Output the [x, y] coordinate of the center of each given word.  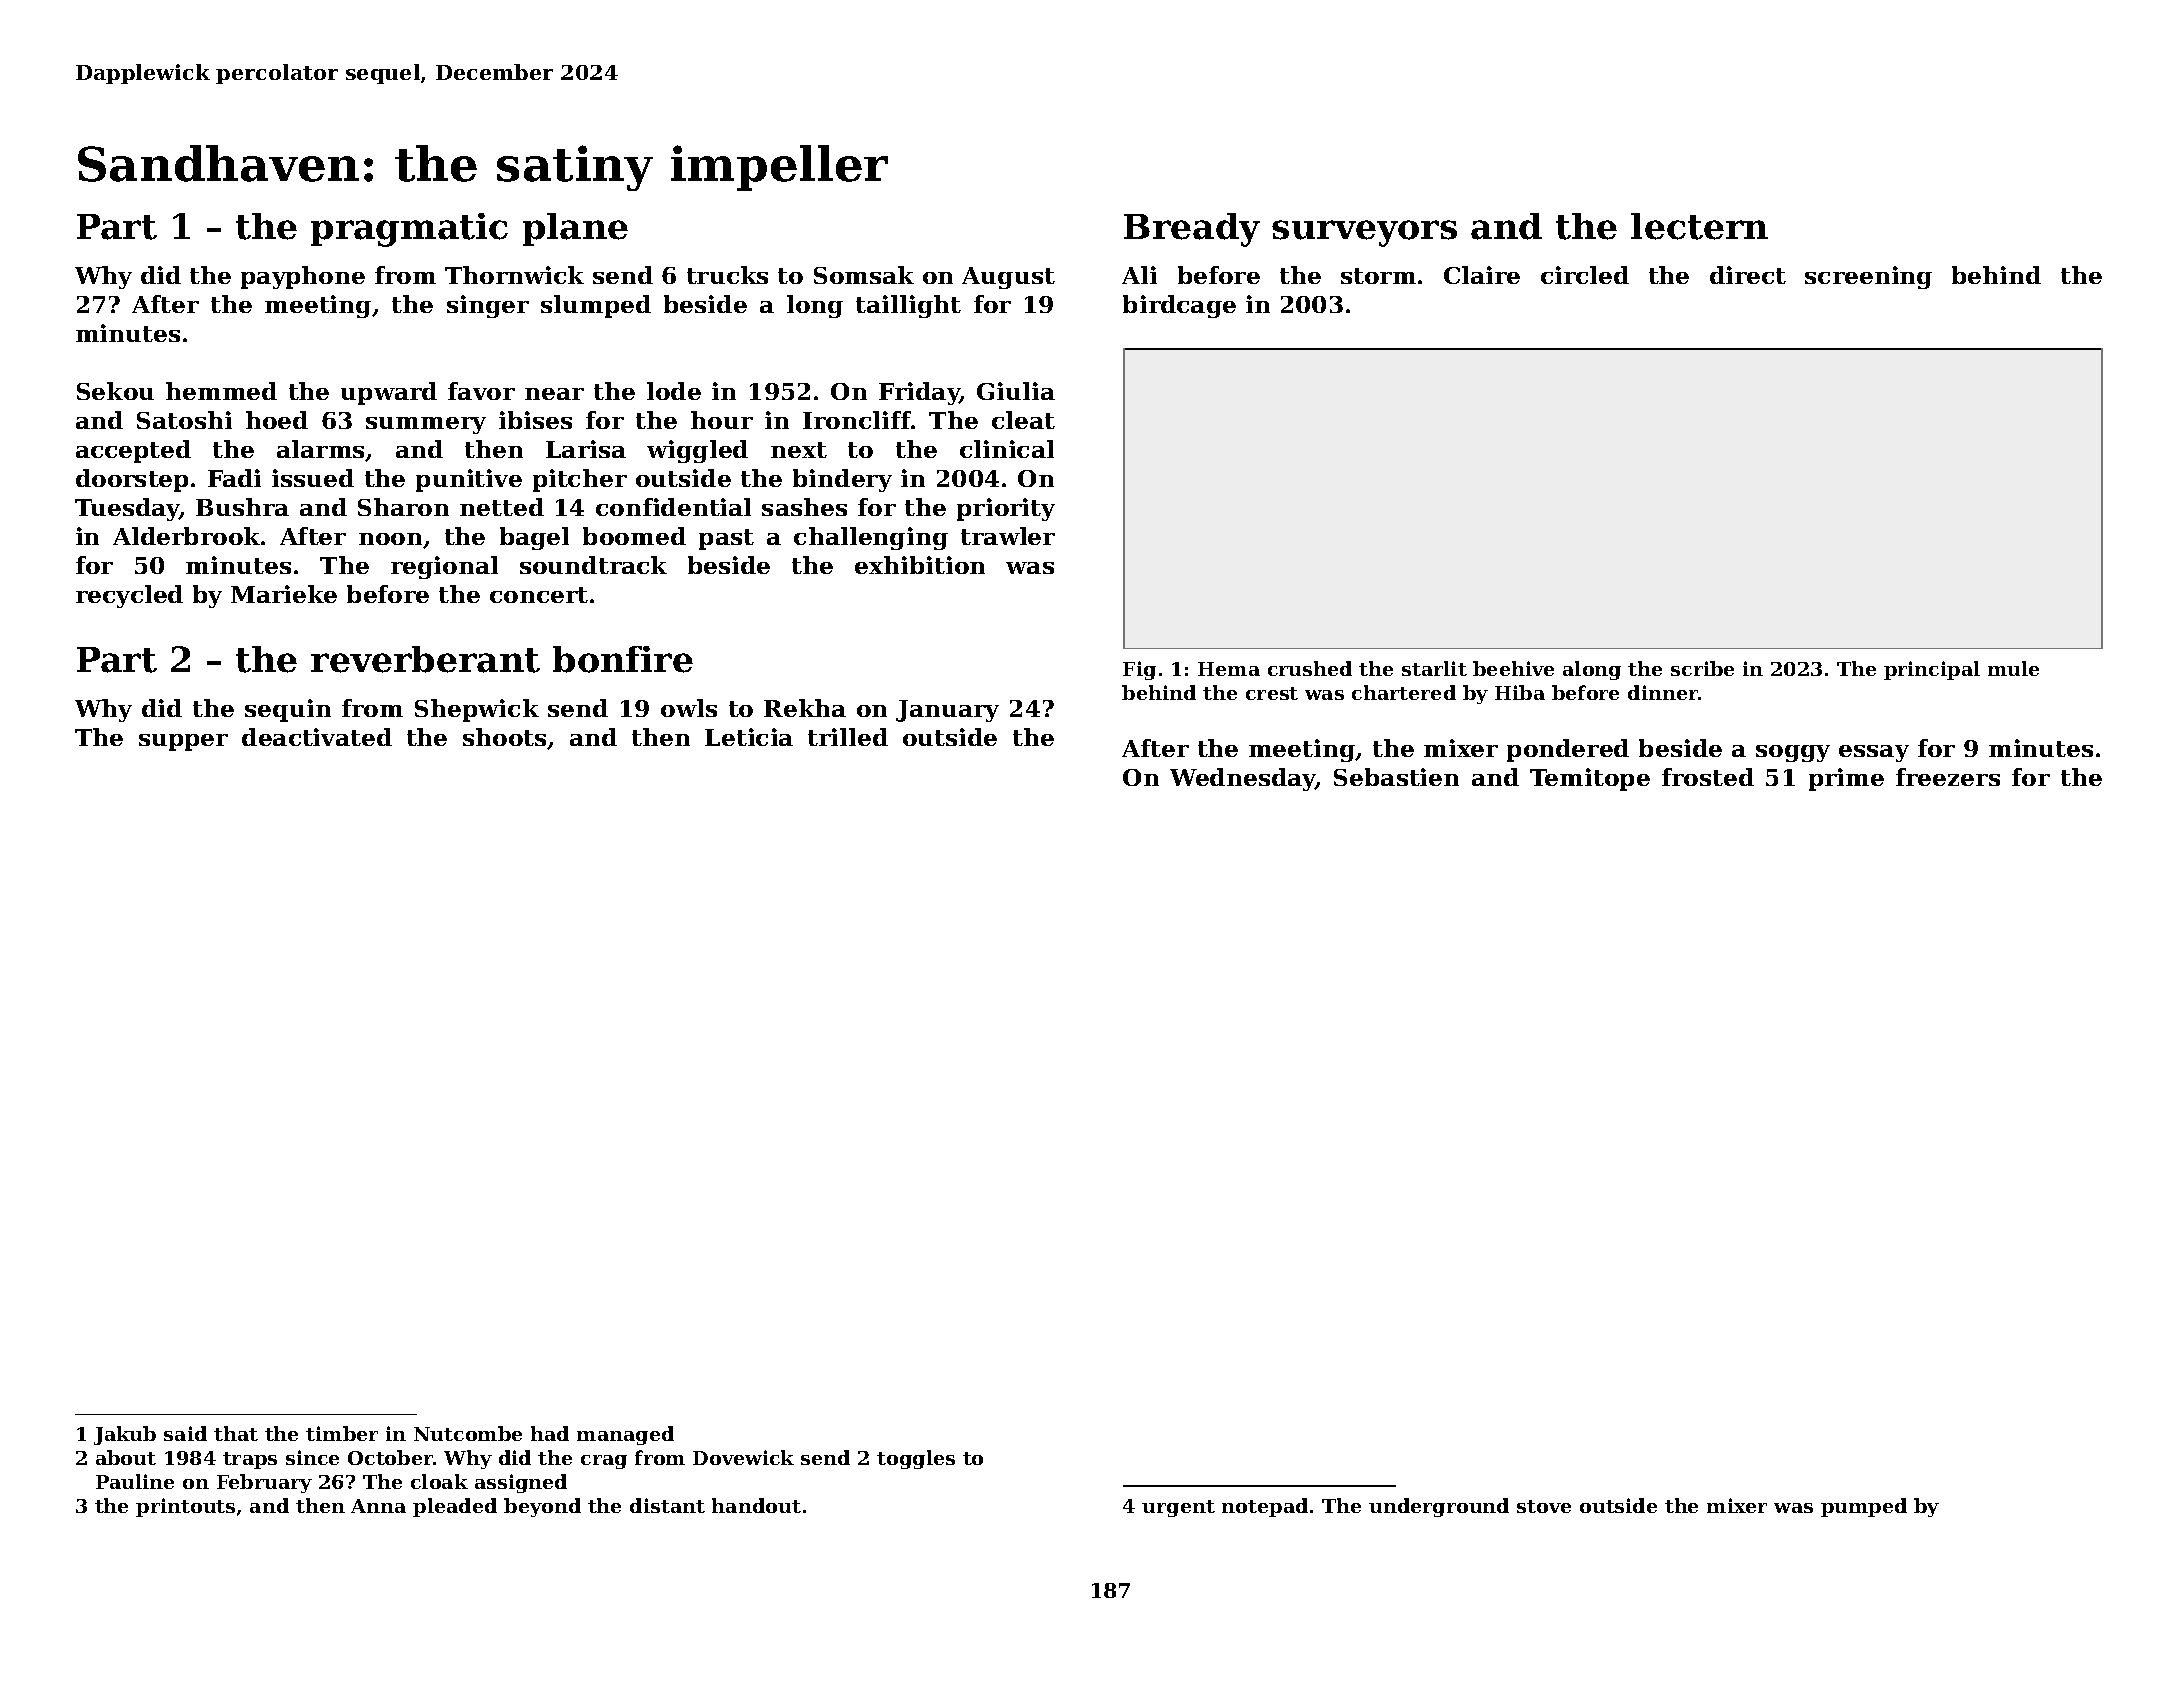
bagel [534, 538]
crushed [1310, 668]
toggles [916, 1459]
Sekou [115, 391]
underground [1439, 1507]
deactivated [317, 737]
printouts [185, 1507]
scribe [1702, 668]
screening [1868, 277]
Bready [1192, 230]
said [185, 1433]
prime [1846, 779]
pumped [1864, 1507]
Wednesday [1243, 779]
